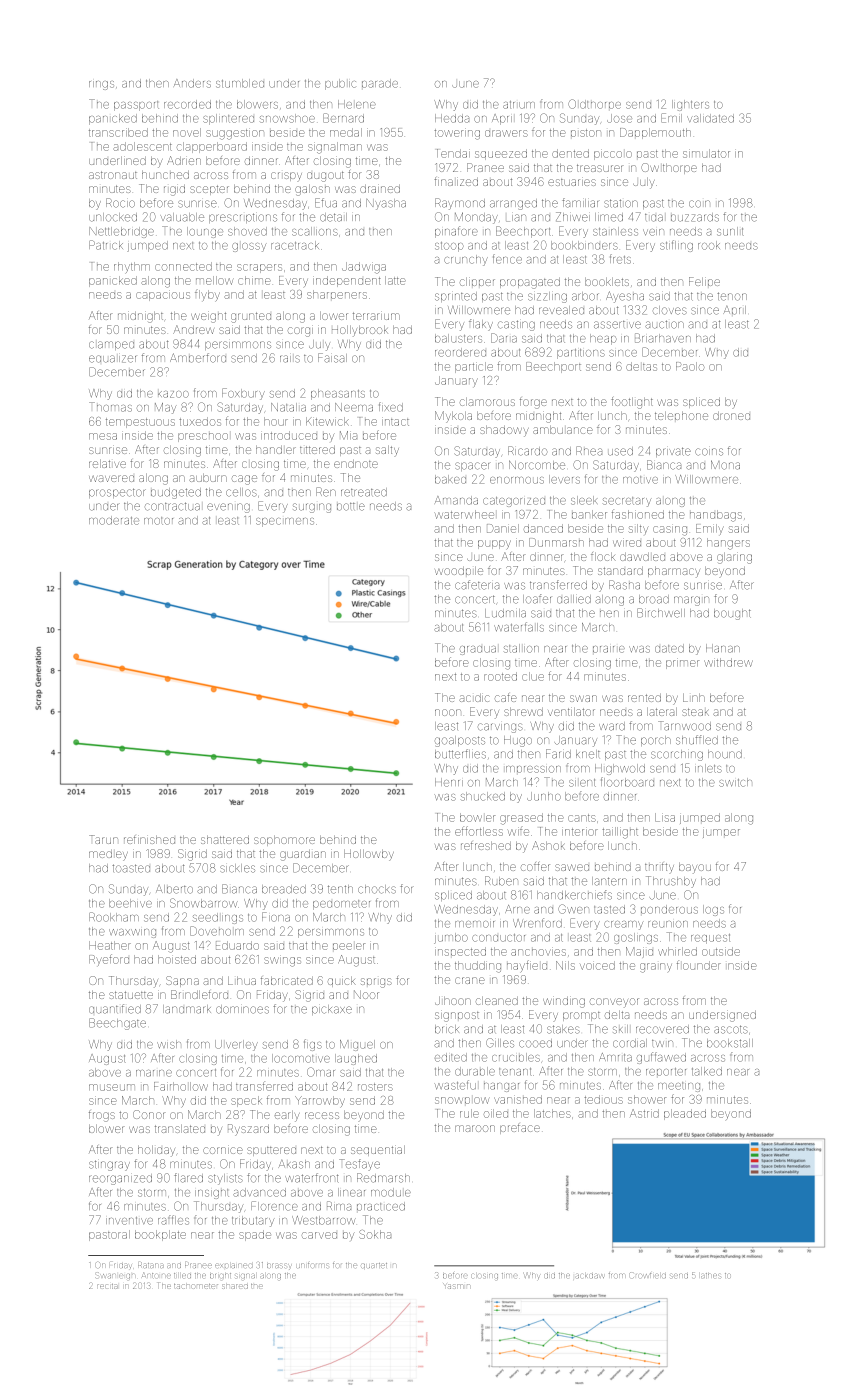 The height and width of the screenshot is (1400, 849). What do you see at coordinates (131, 995) in the screenshot?
I see `statuette` at bounding box center [131, 995].
